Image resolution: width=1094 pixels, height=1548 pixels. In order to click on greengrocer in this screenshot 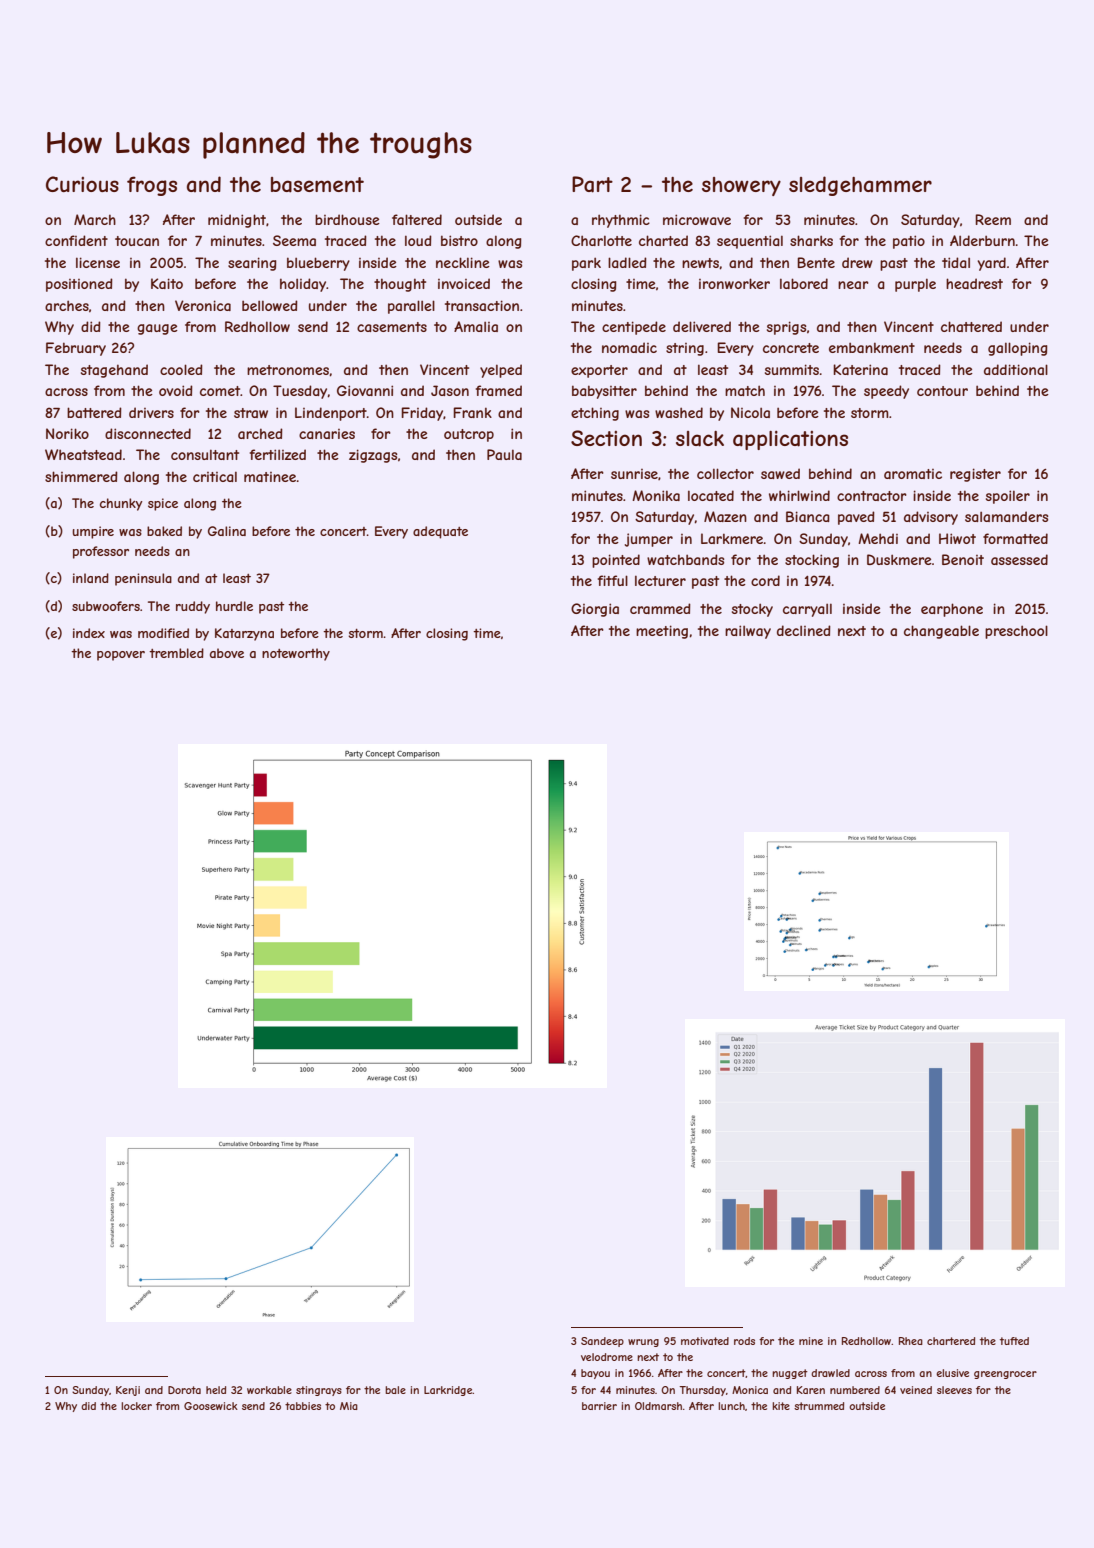, I will do `click(1005, 1375)`.
